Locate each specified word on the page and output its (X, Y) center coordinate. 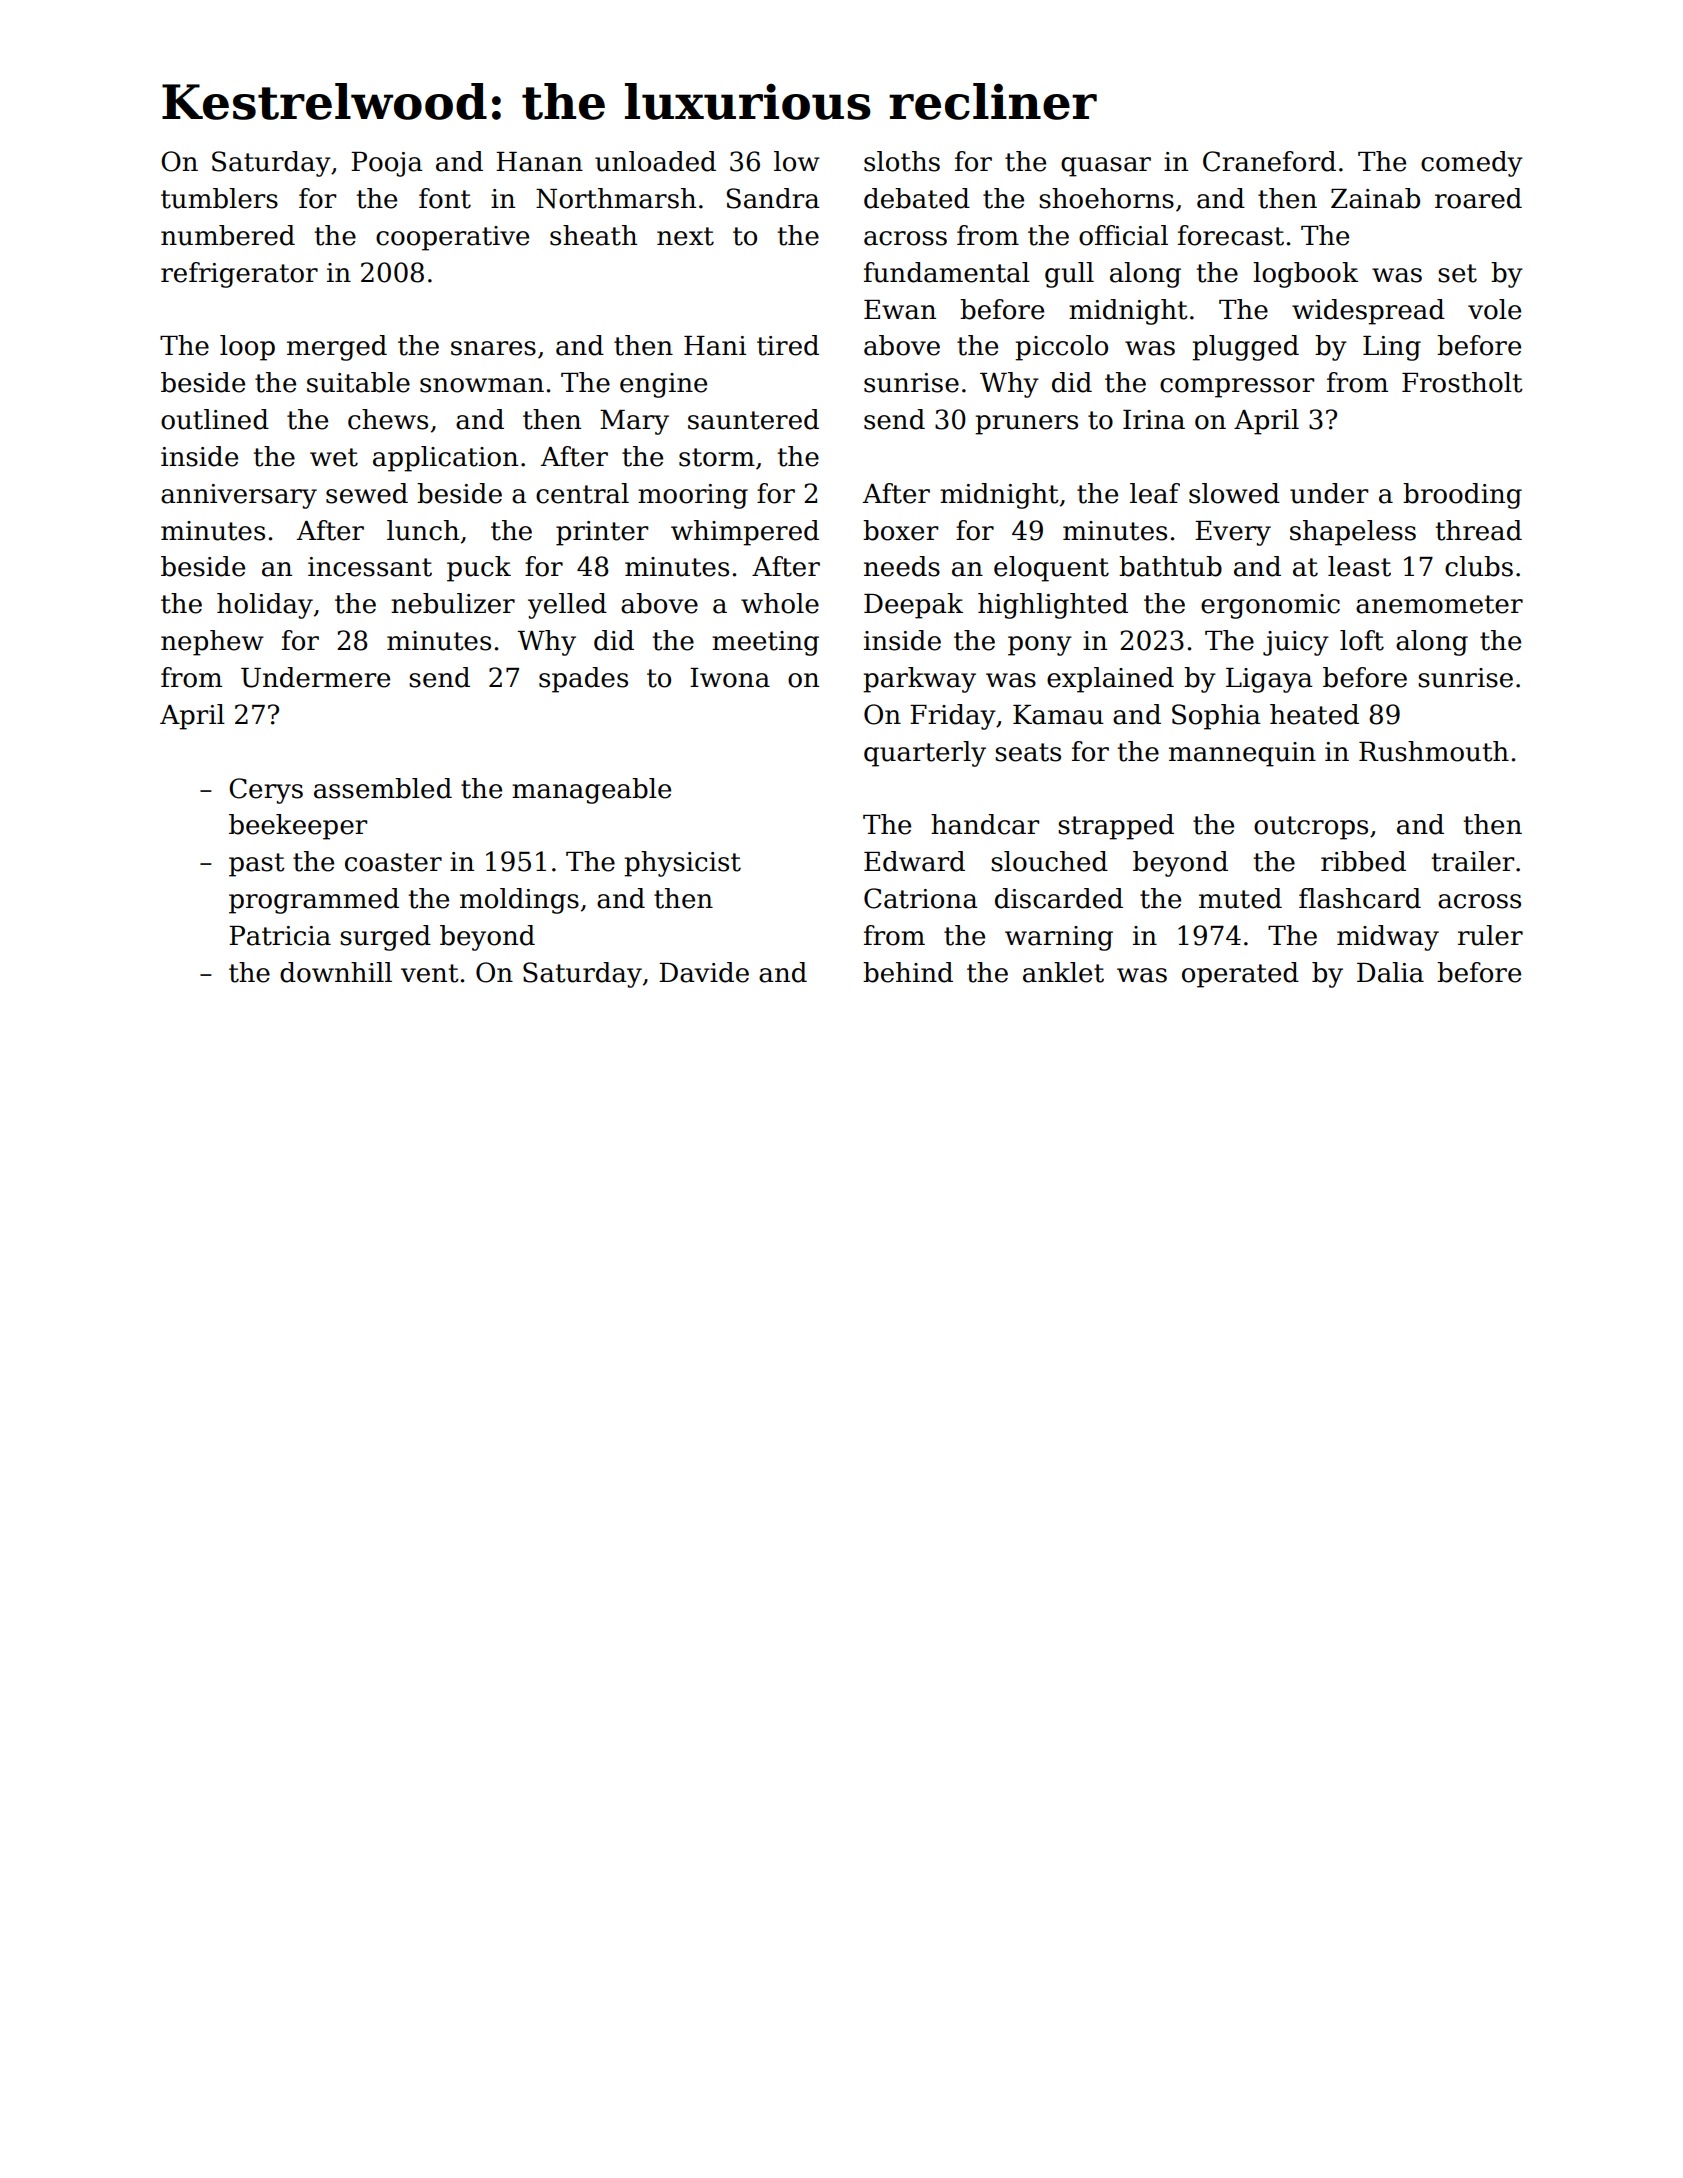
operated (1240, 975)
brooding (1462, 496)
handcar (985, 824)
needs (902, 566)
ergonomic (1270, 606)
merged (337, 348)
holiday (265, 606)
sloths (902, 161)
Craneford (1269, 161)
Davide (704, 972)
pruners (1026, 425)
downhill (336, 972)
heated (1314, 714)
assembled (383, 788)
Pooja (387, 164)
